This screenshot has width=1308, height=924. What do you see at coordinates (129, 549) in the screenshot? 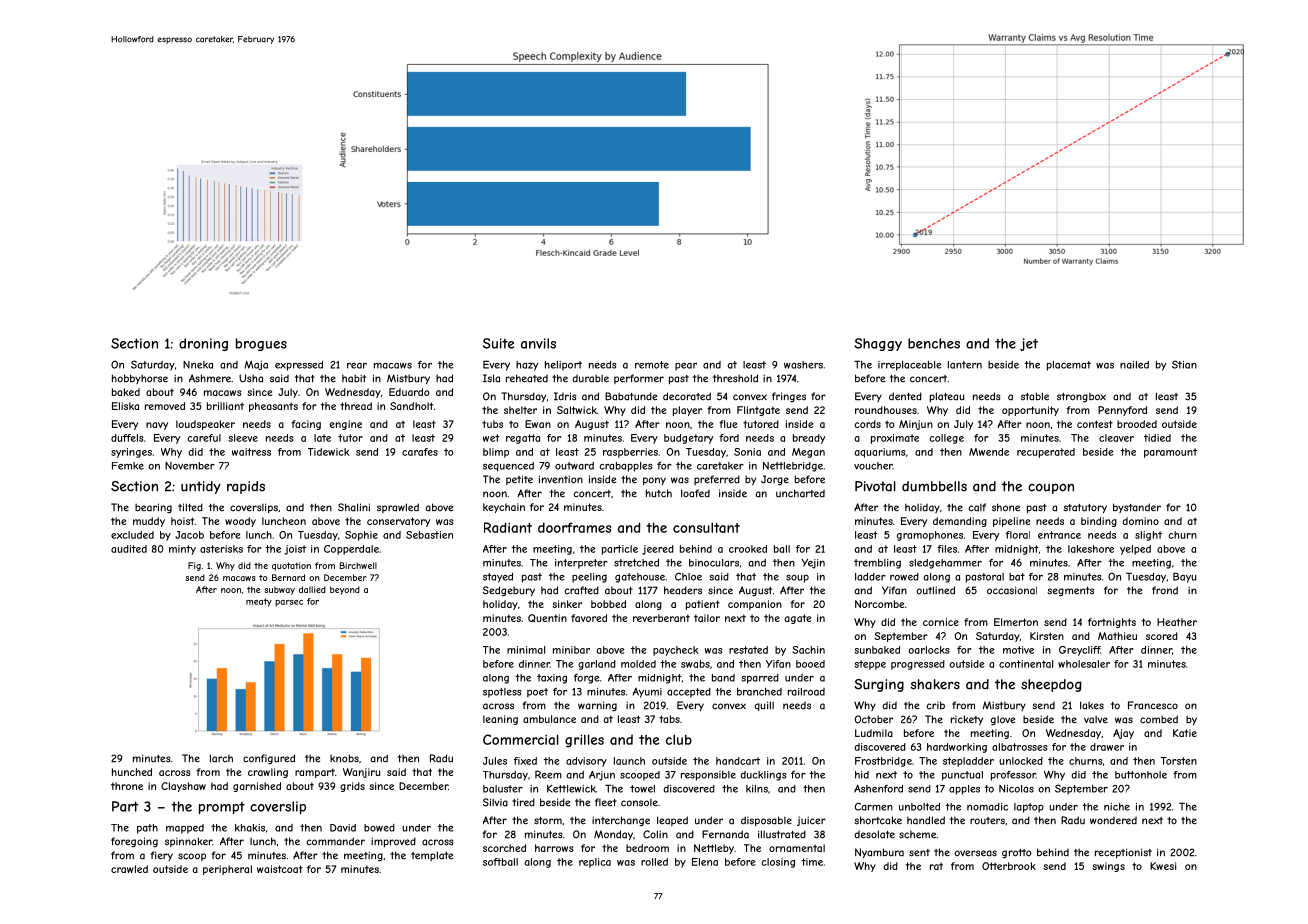
I see `audited` at bounding box center [129, 549].
